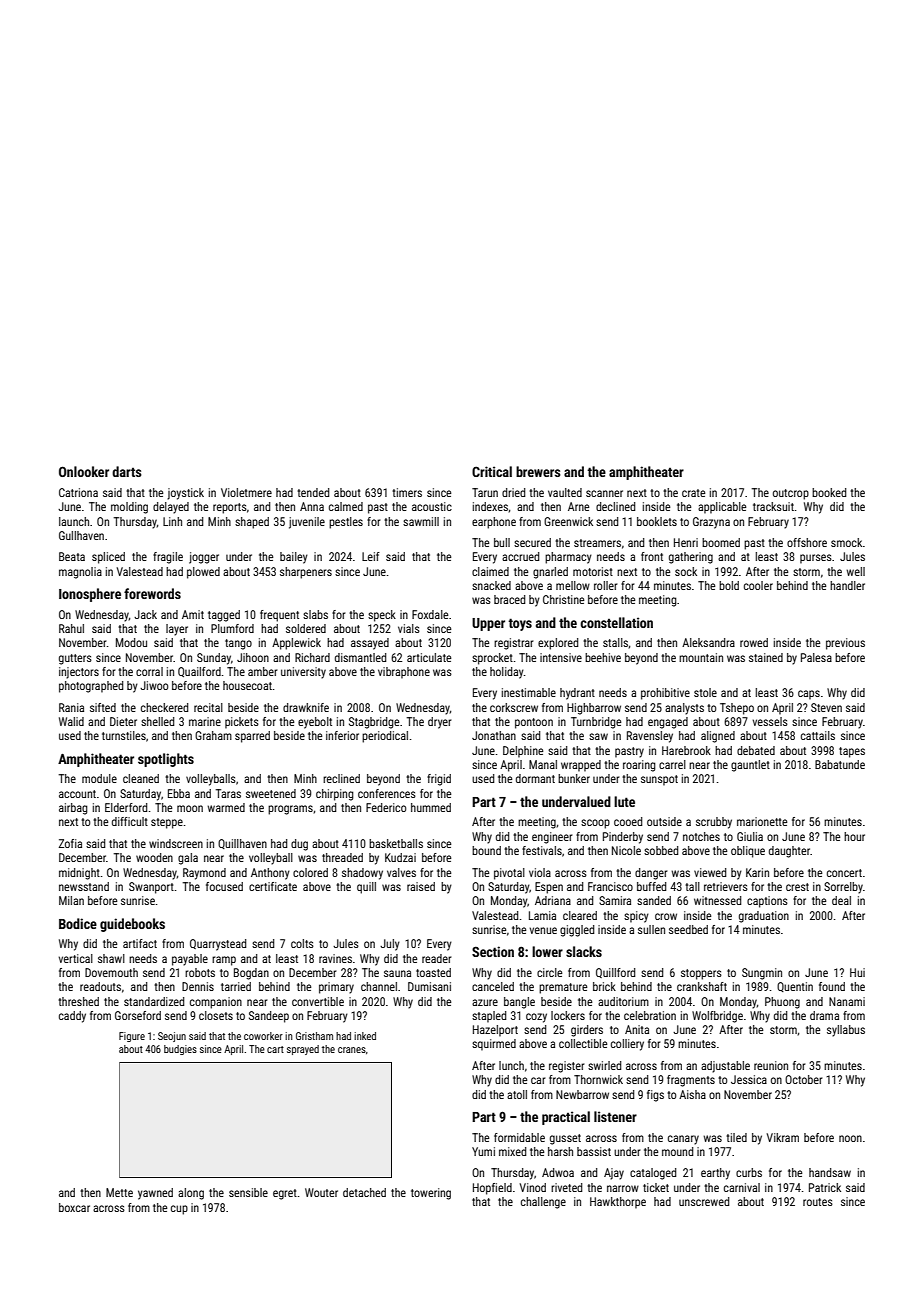  What do you see at coordinates (665, 694) in the image?
I see `prohibitive` at bounding box center [665, 694].
